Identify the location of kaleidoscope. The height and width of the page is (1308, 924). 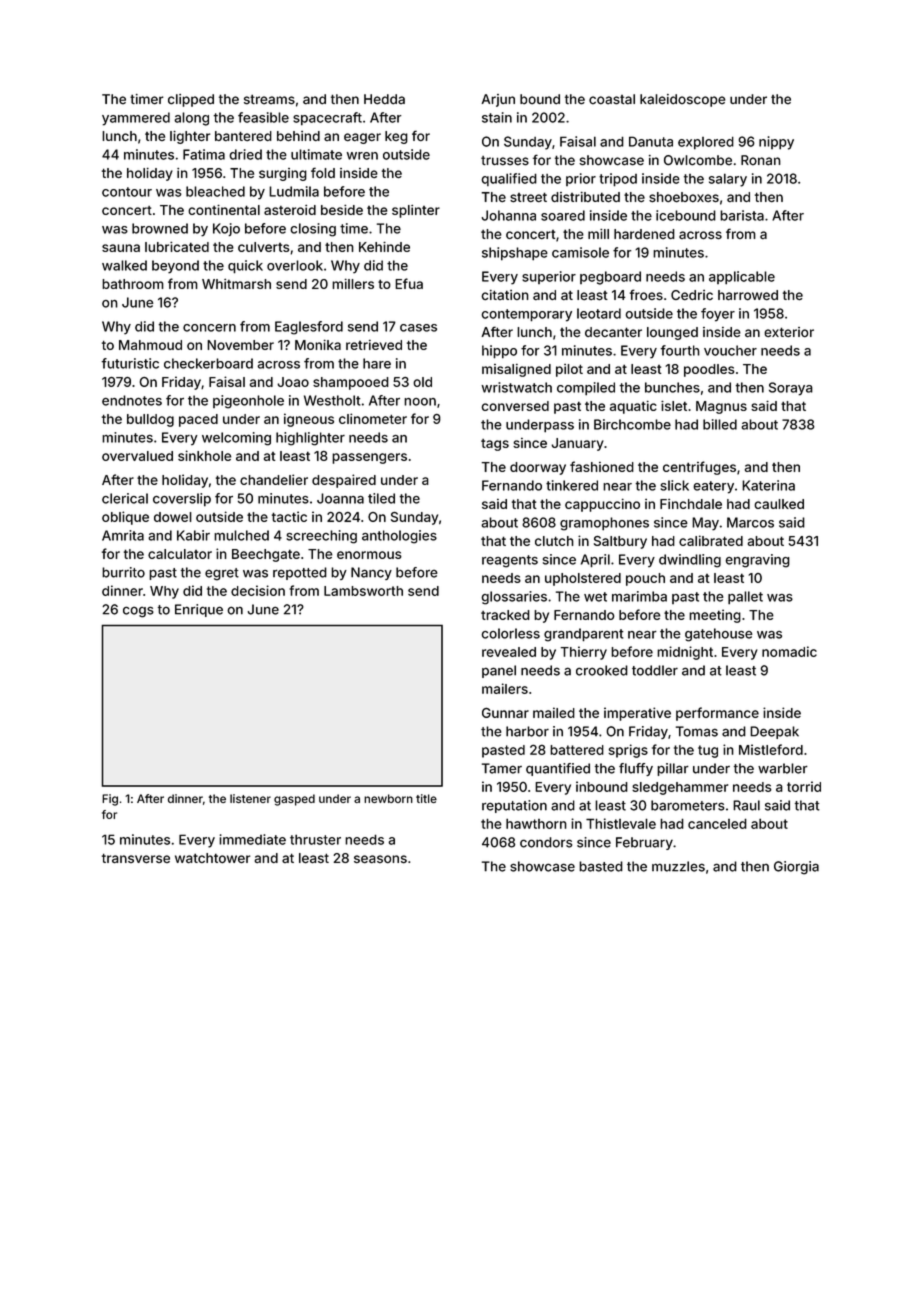
(683, 100).
